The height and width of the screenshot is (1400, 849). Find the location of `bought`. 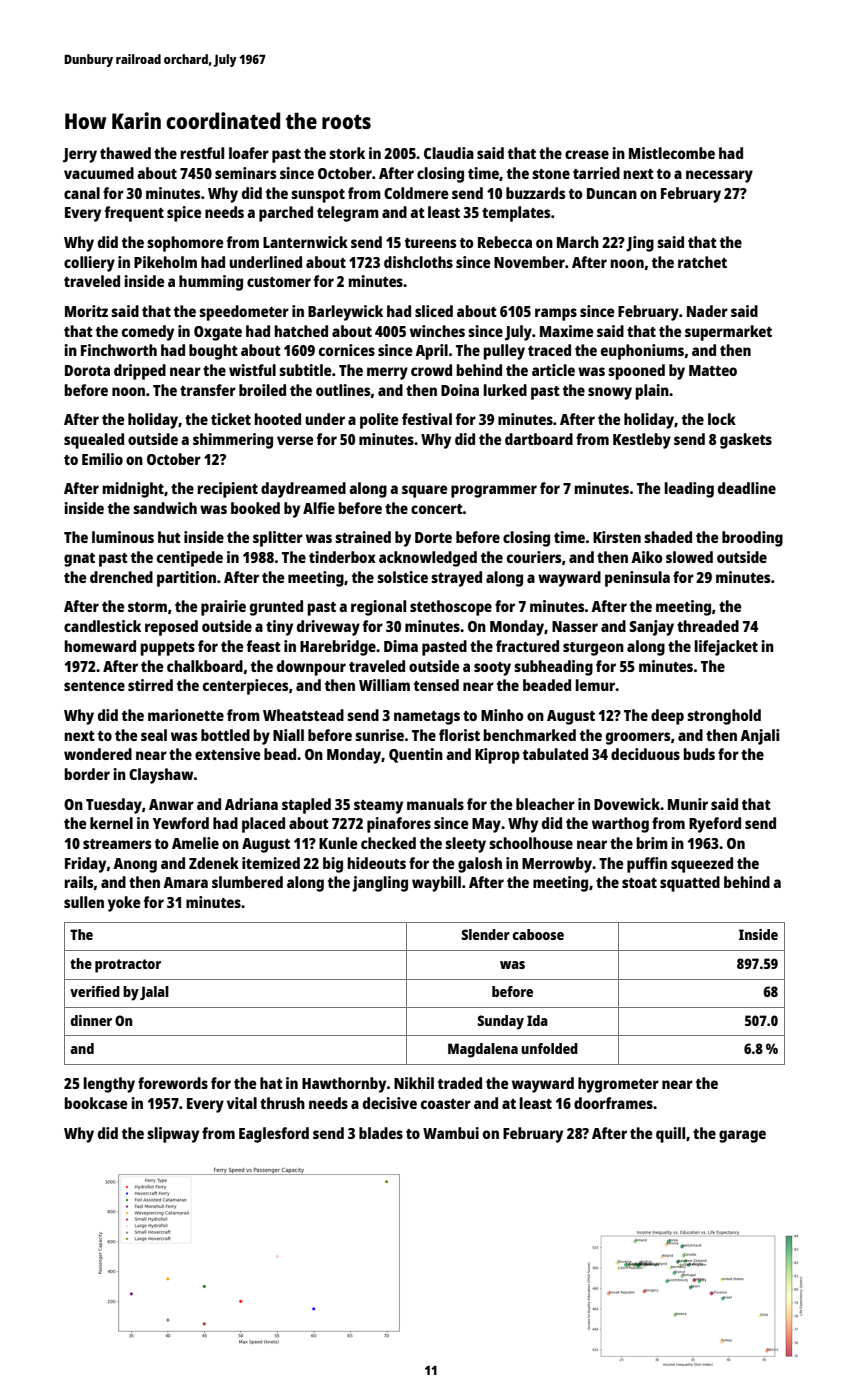

bought is located at coordinates (213, 352).
